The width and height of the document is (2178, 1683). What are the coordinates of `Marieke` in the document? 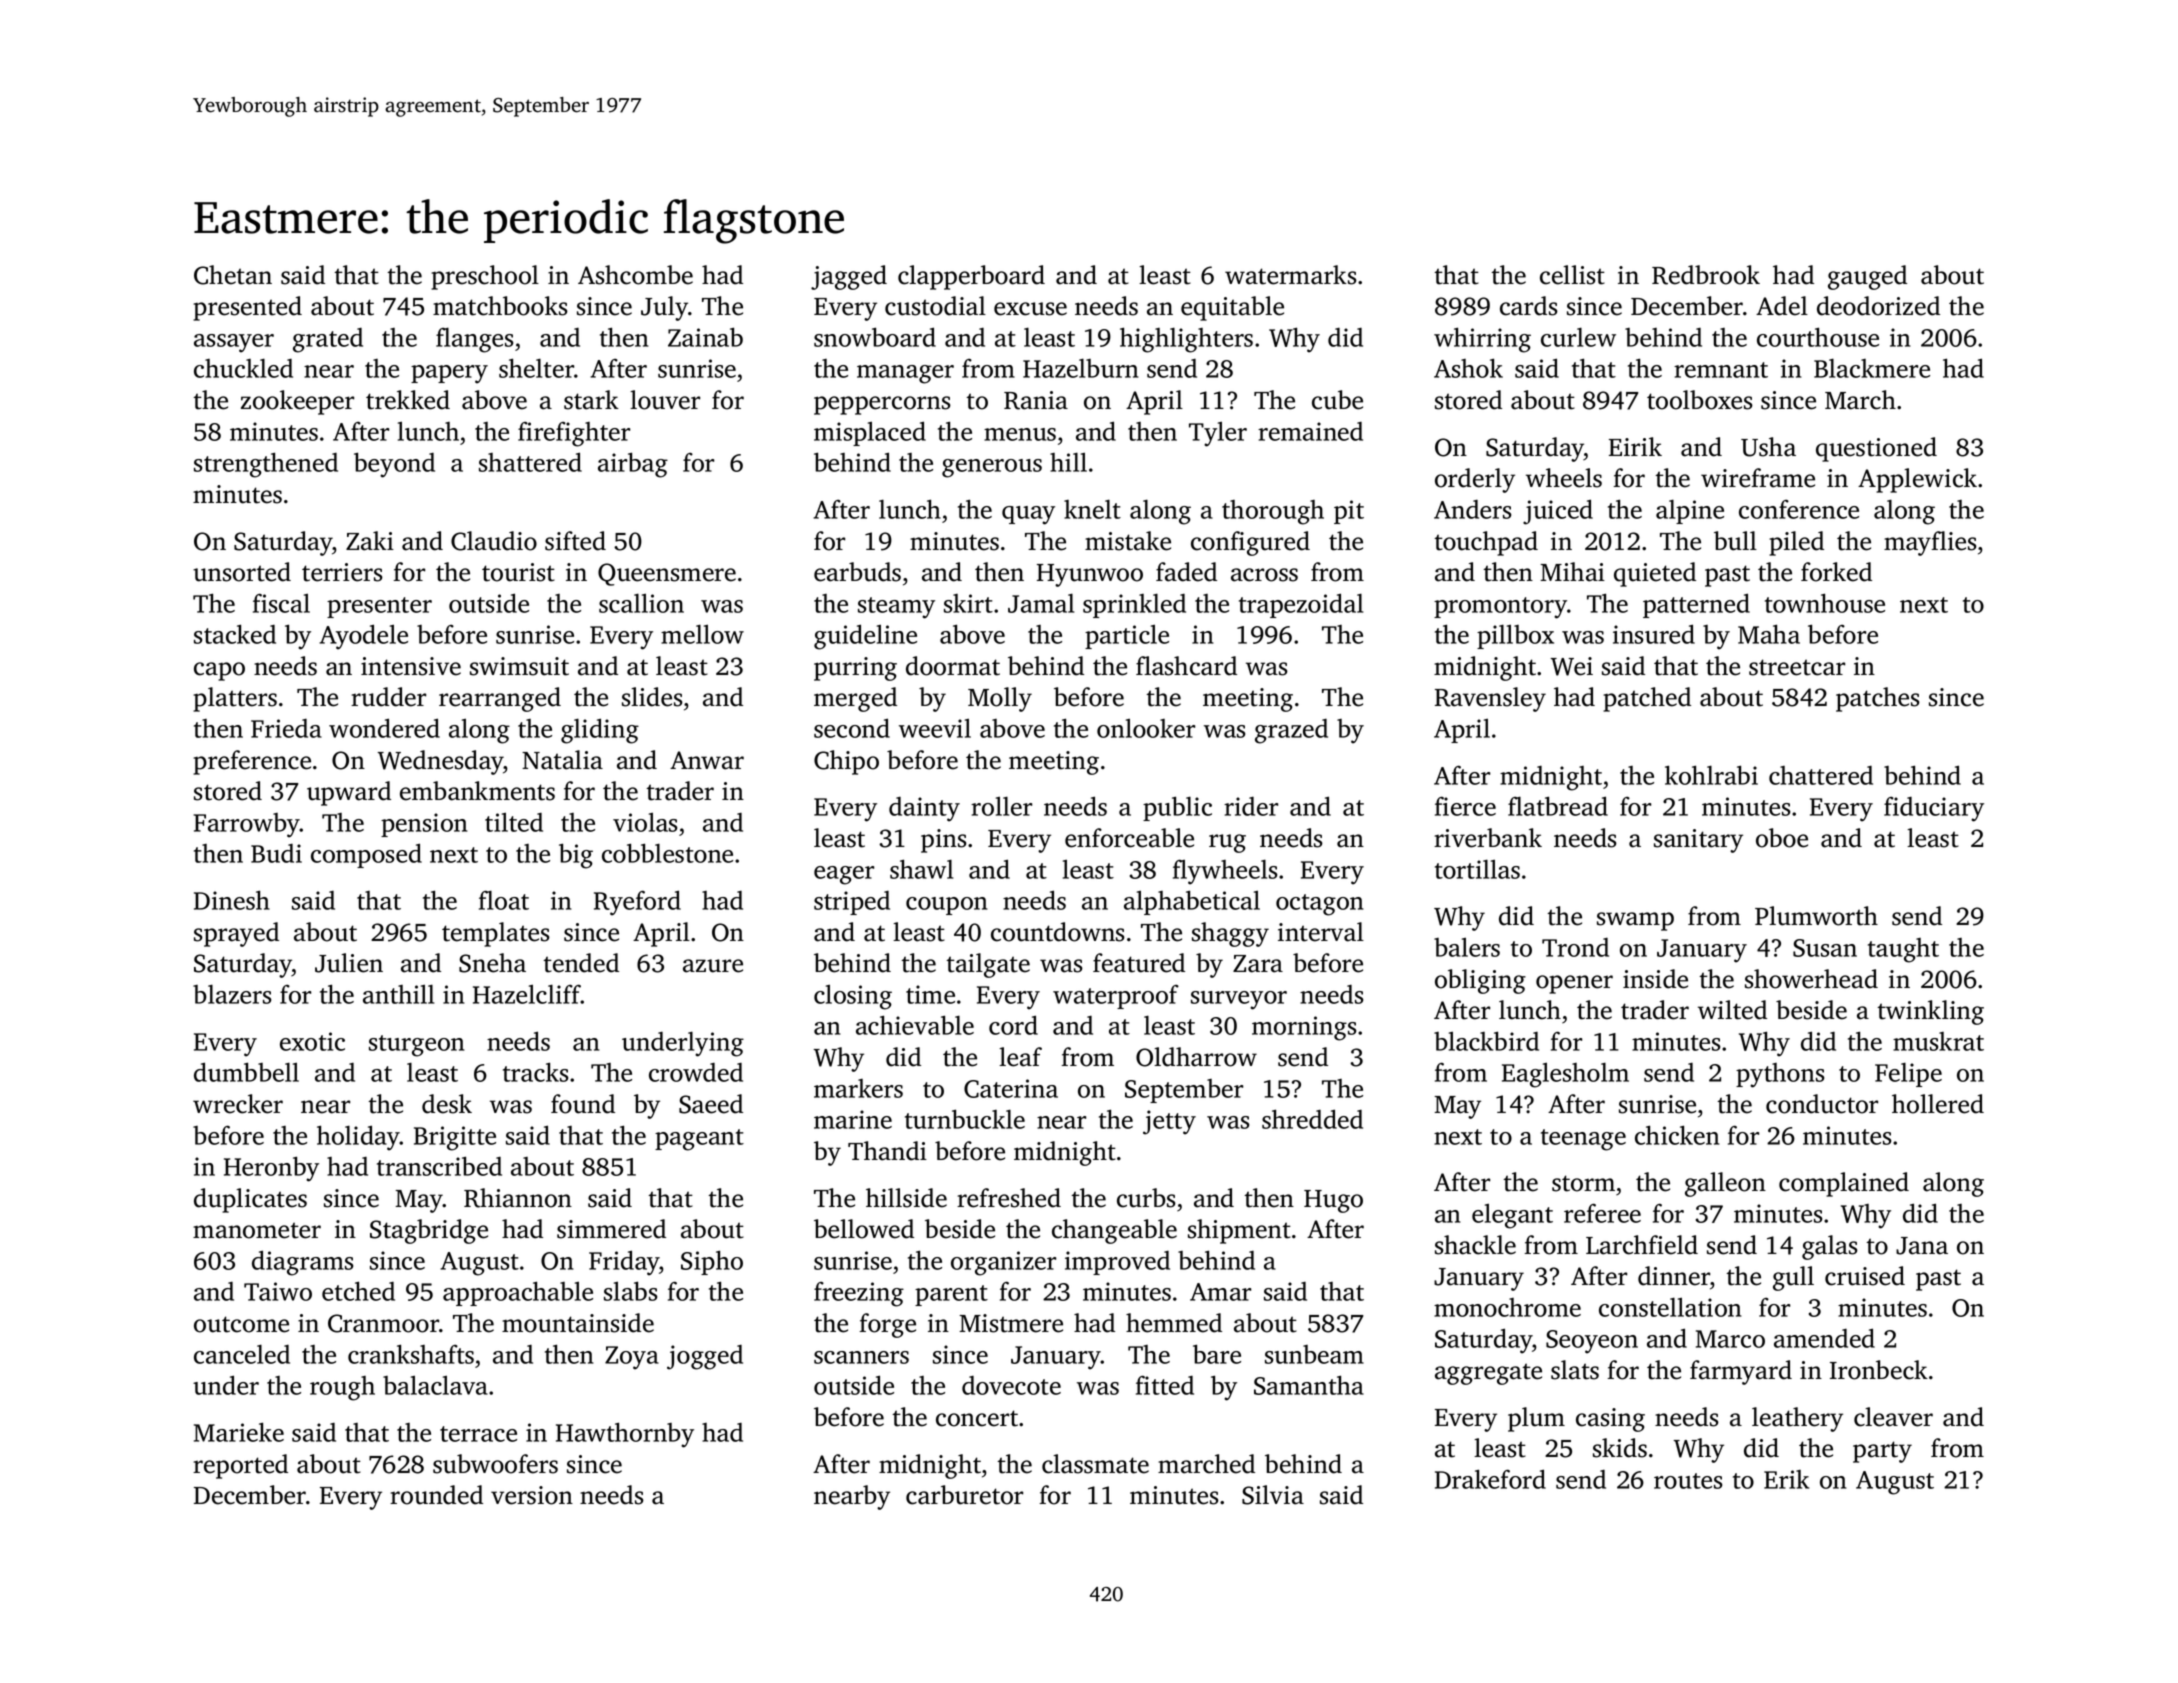 It's located at (239, 1432).
